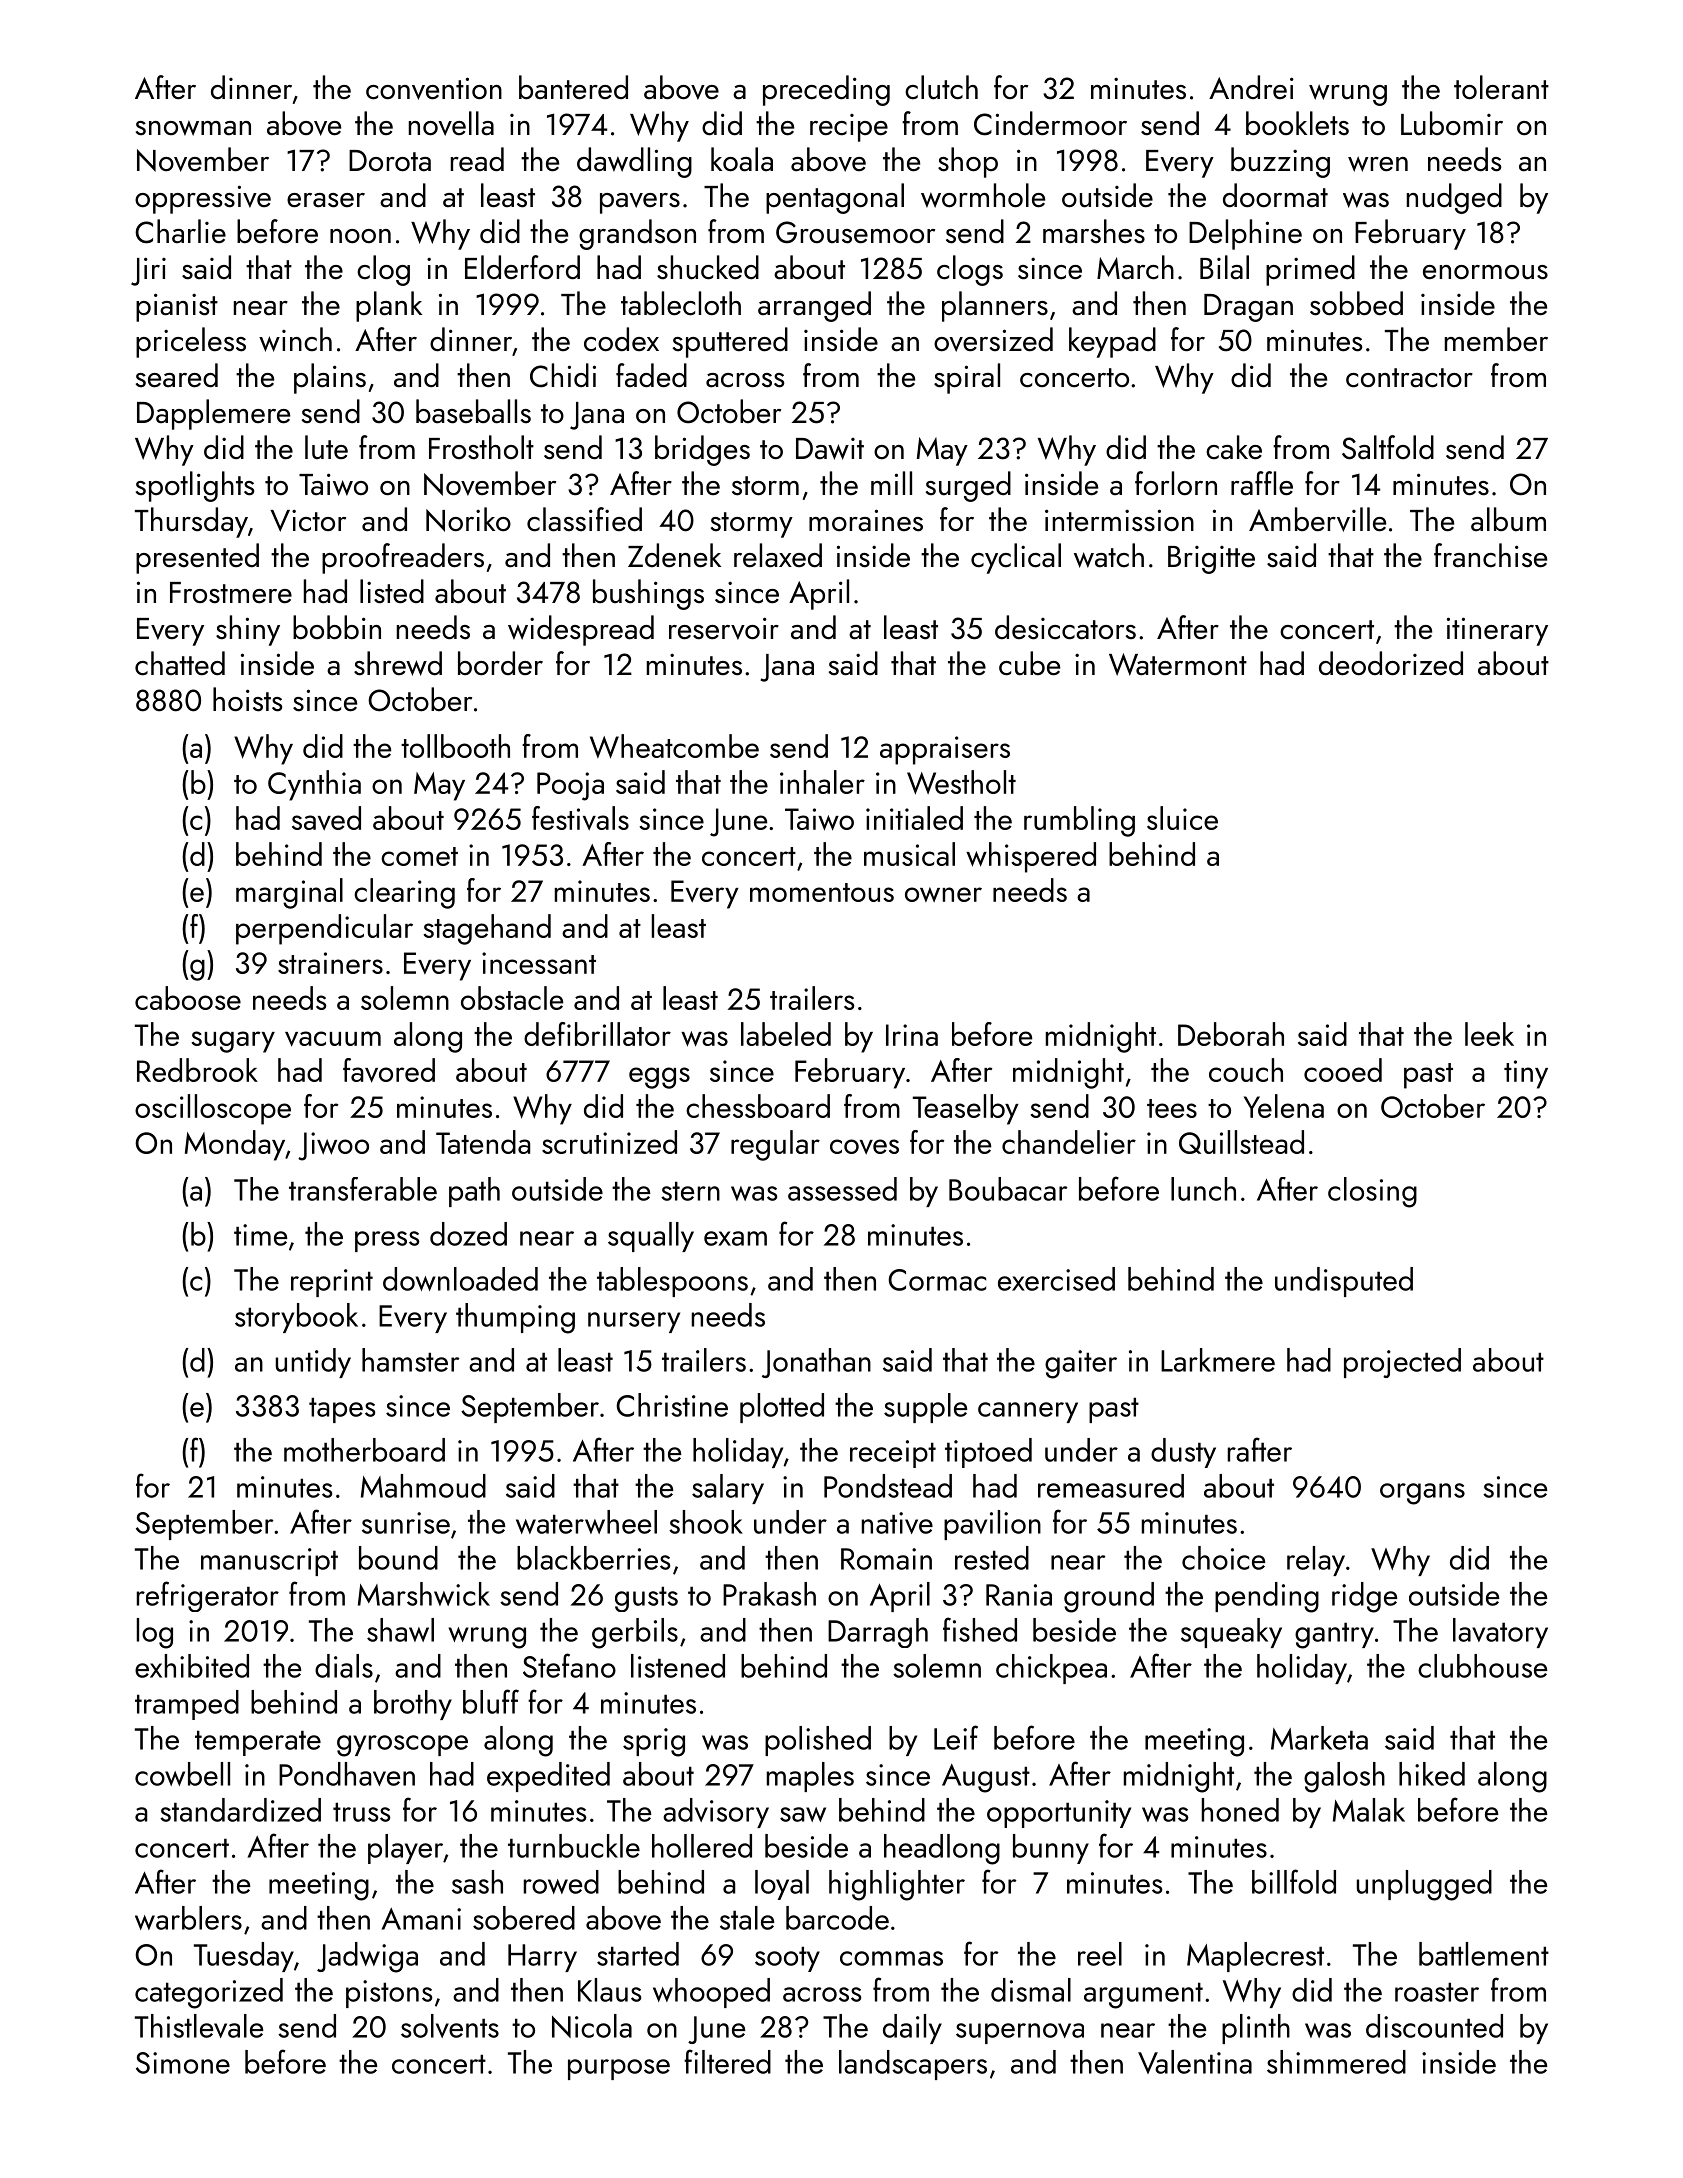 The height and width of the screenshot is (2178, 1683). Describe the element at coordinates (434, 88) in the screenshot. I see `convention` at that location.
